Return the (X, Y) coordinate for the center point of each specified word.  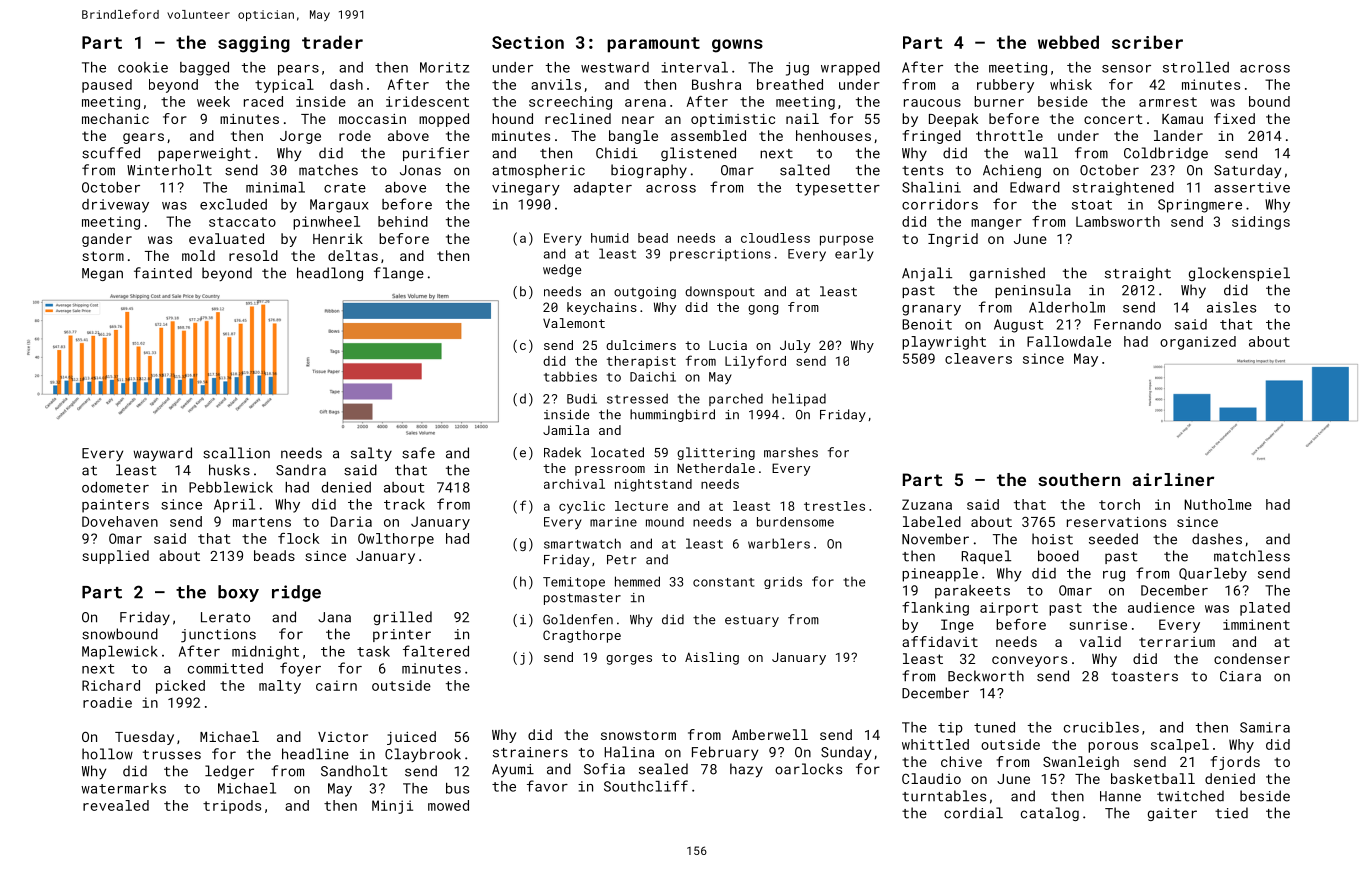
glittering (716, 453)
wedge (562, 270)
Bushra (716, 84)
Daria (351, 521)
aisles (1231, 307)
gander (107, 240)
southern (1079, 479)
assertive (1252, 187)
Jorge (300, 137)
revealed (116, 805)
